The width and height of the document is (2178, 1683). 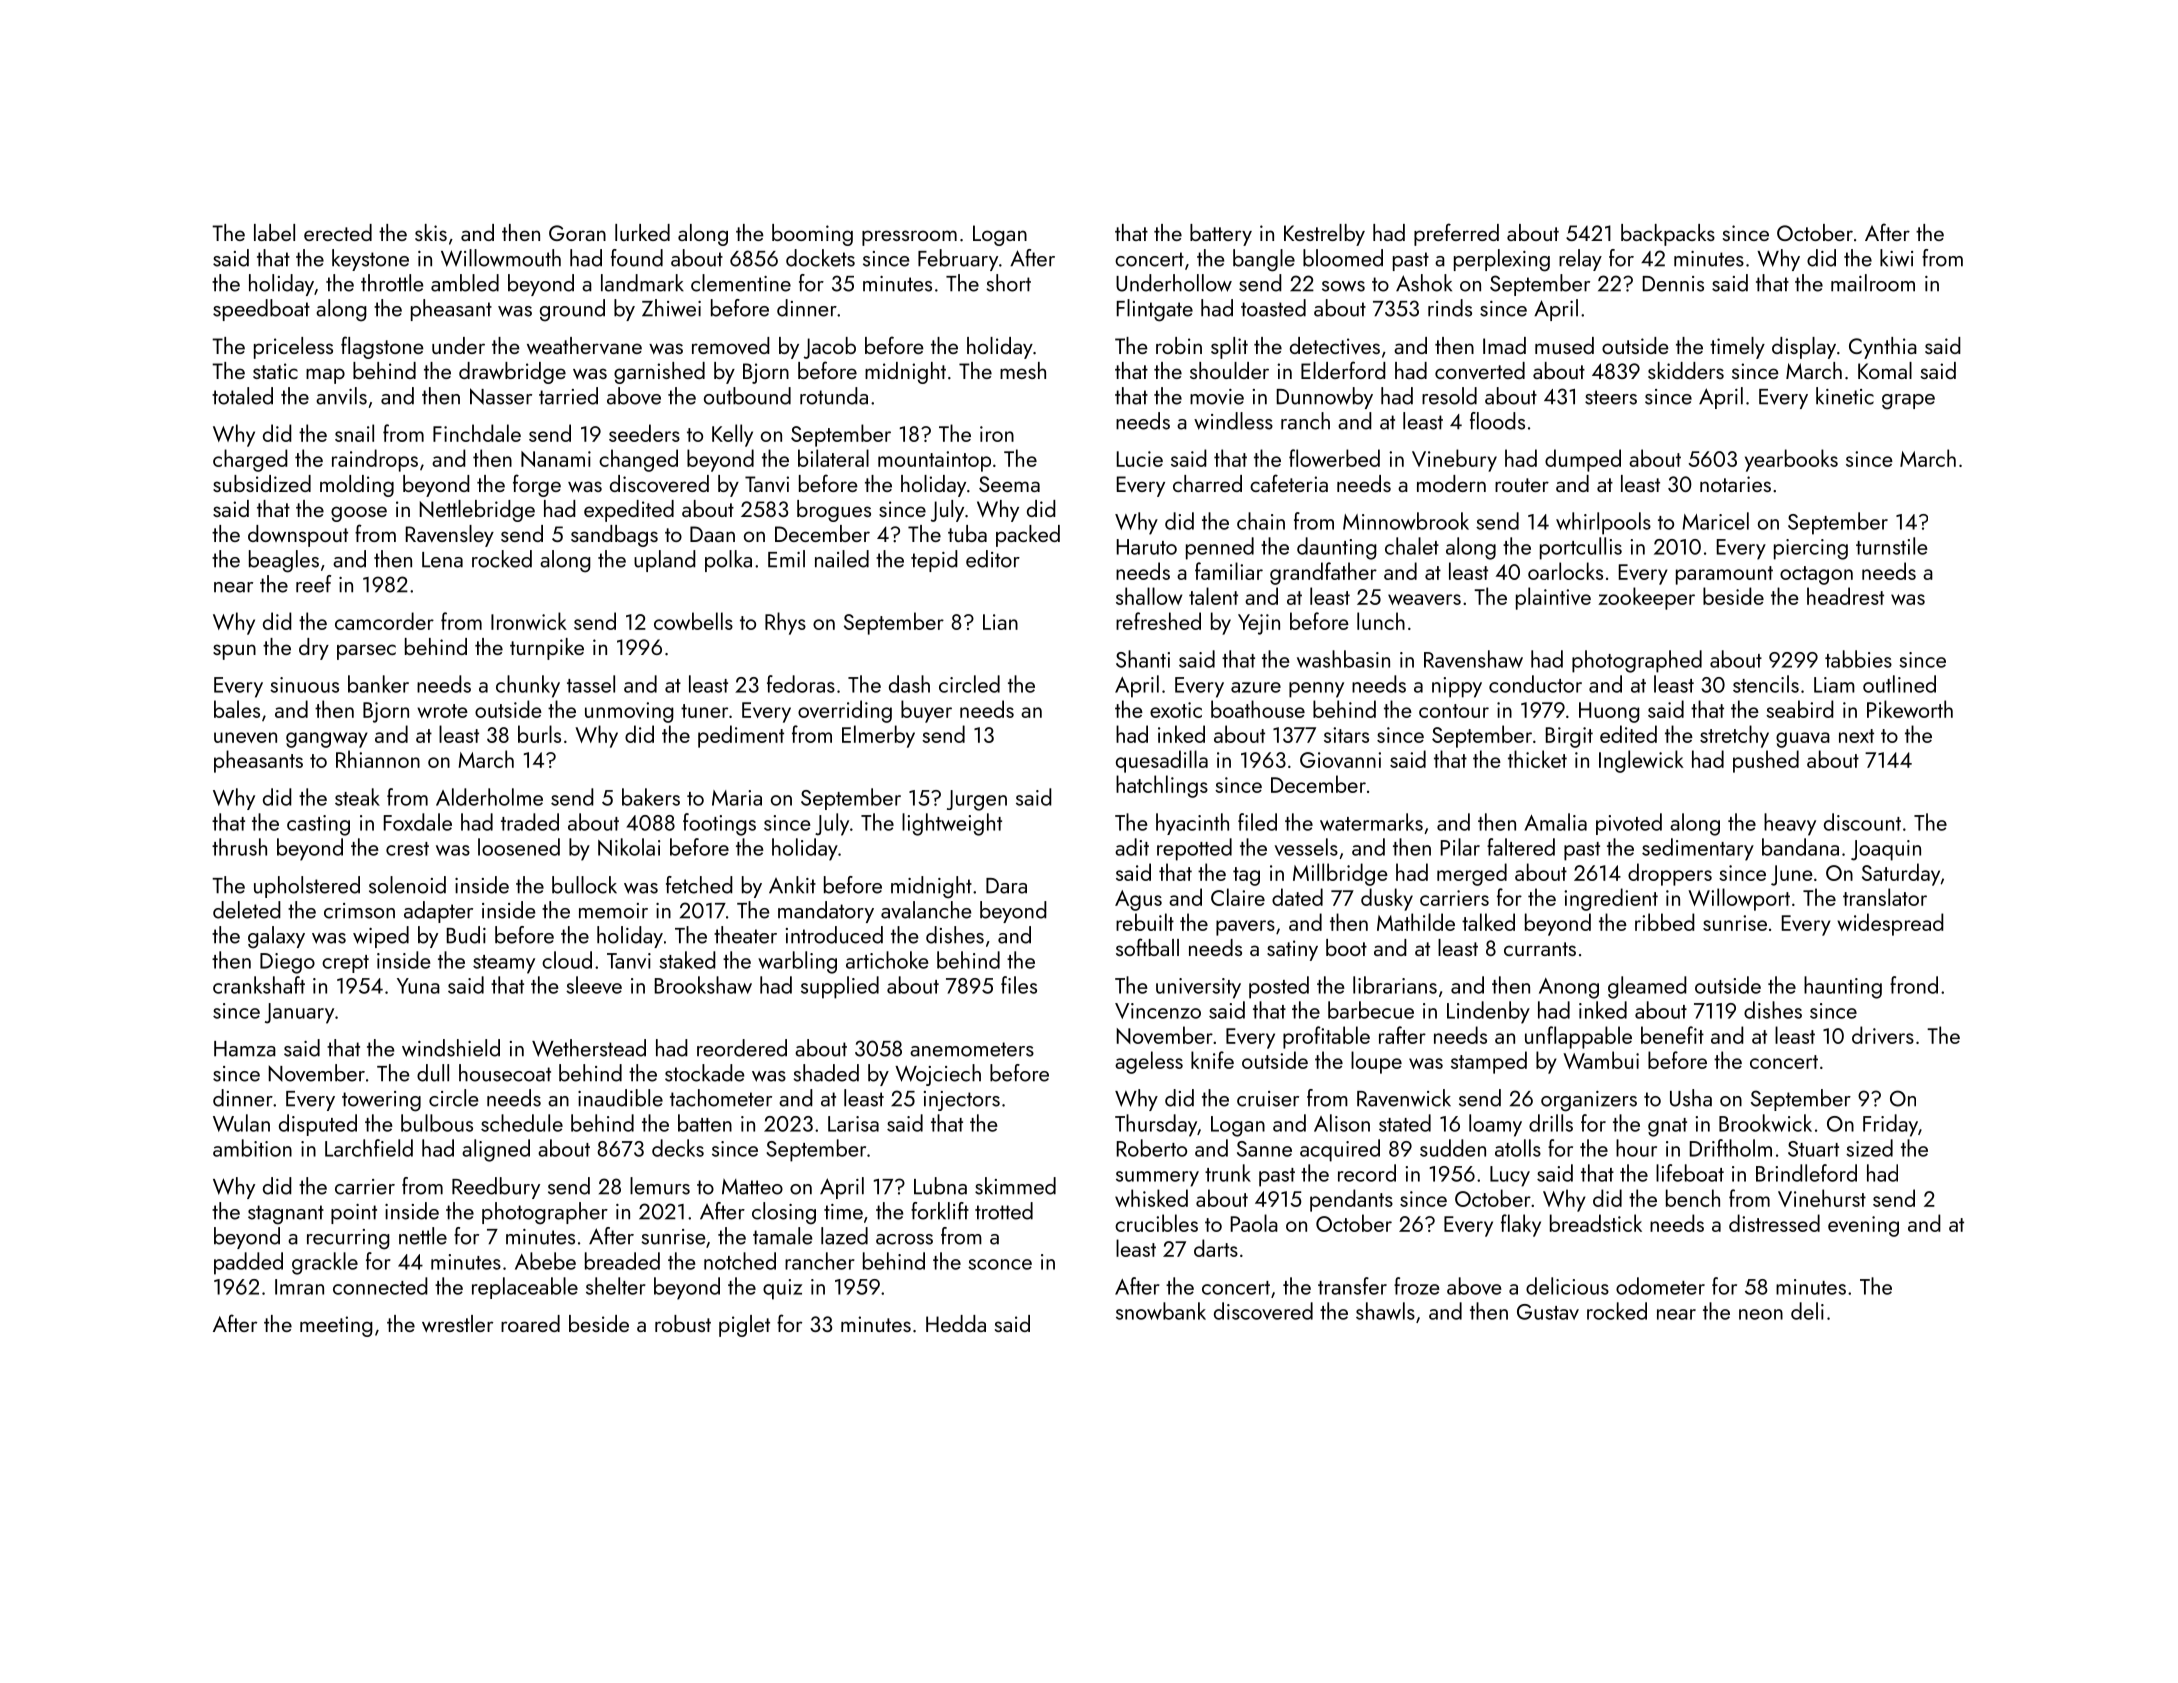 What do you see at coordinates (744, 1326) in the document?
I see `piglet` at bounding box center [744, 1326].
